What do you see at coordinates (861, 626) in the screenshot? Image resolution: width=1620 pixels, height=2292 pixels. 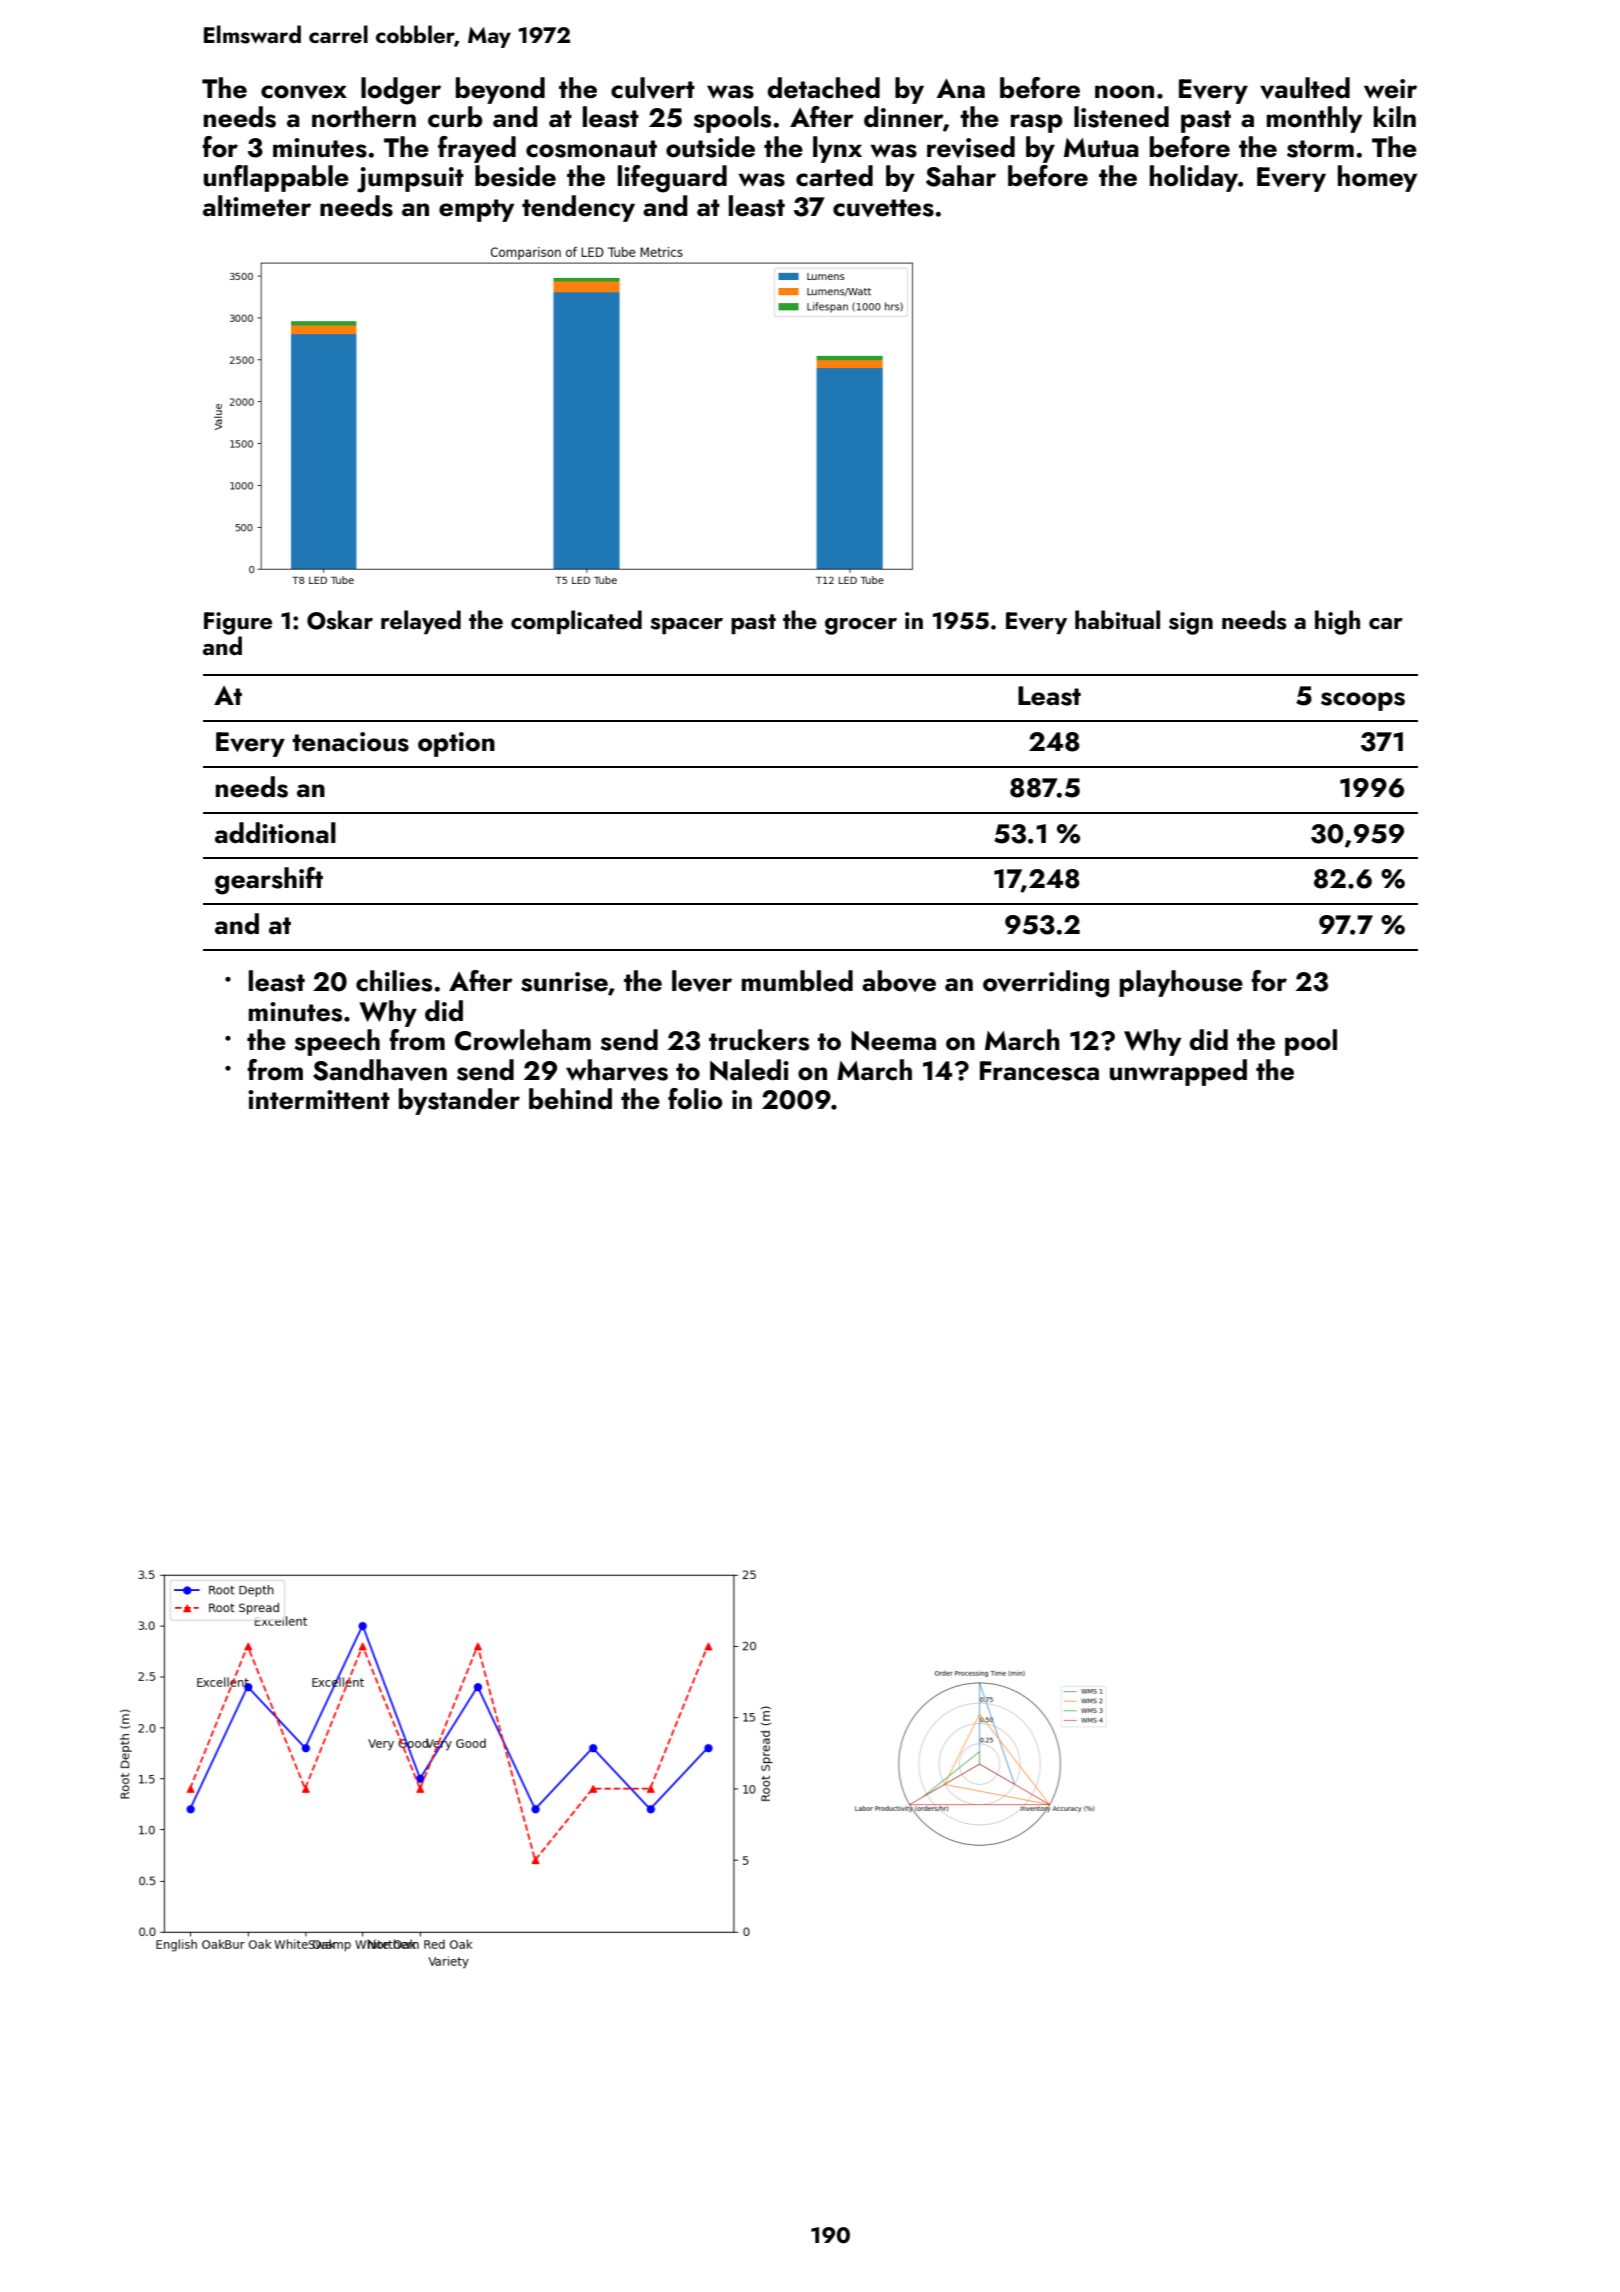 I see `grocer` at bounding box center [861, 626].
